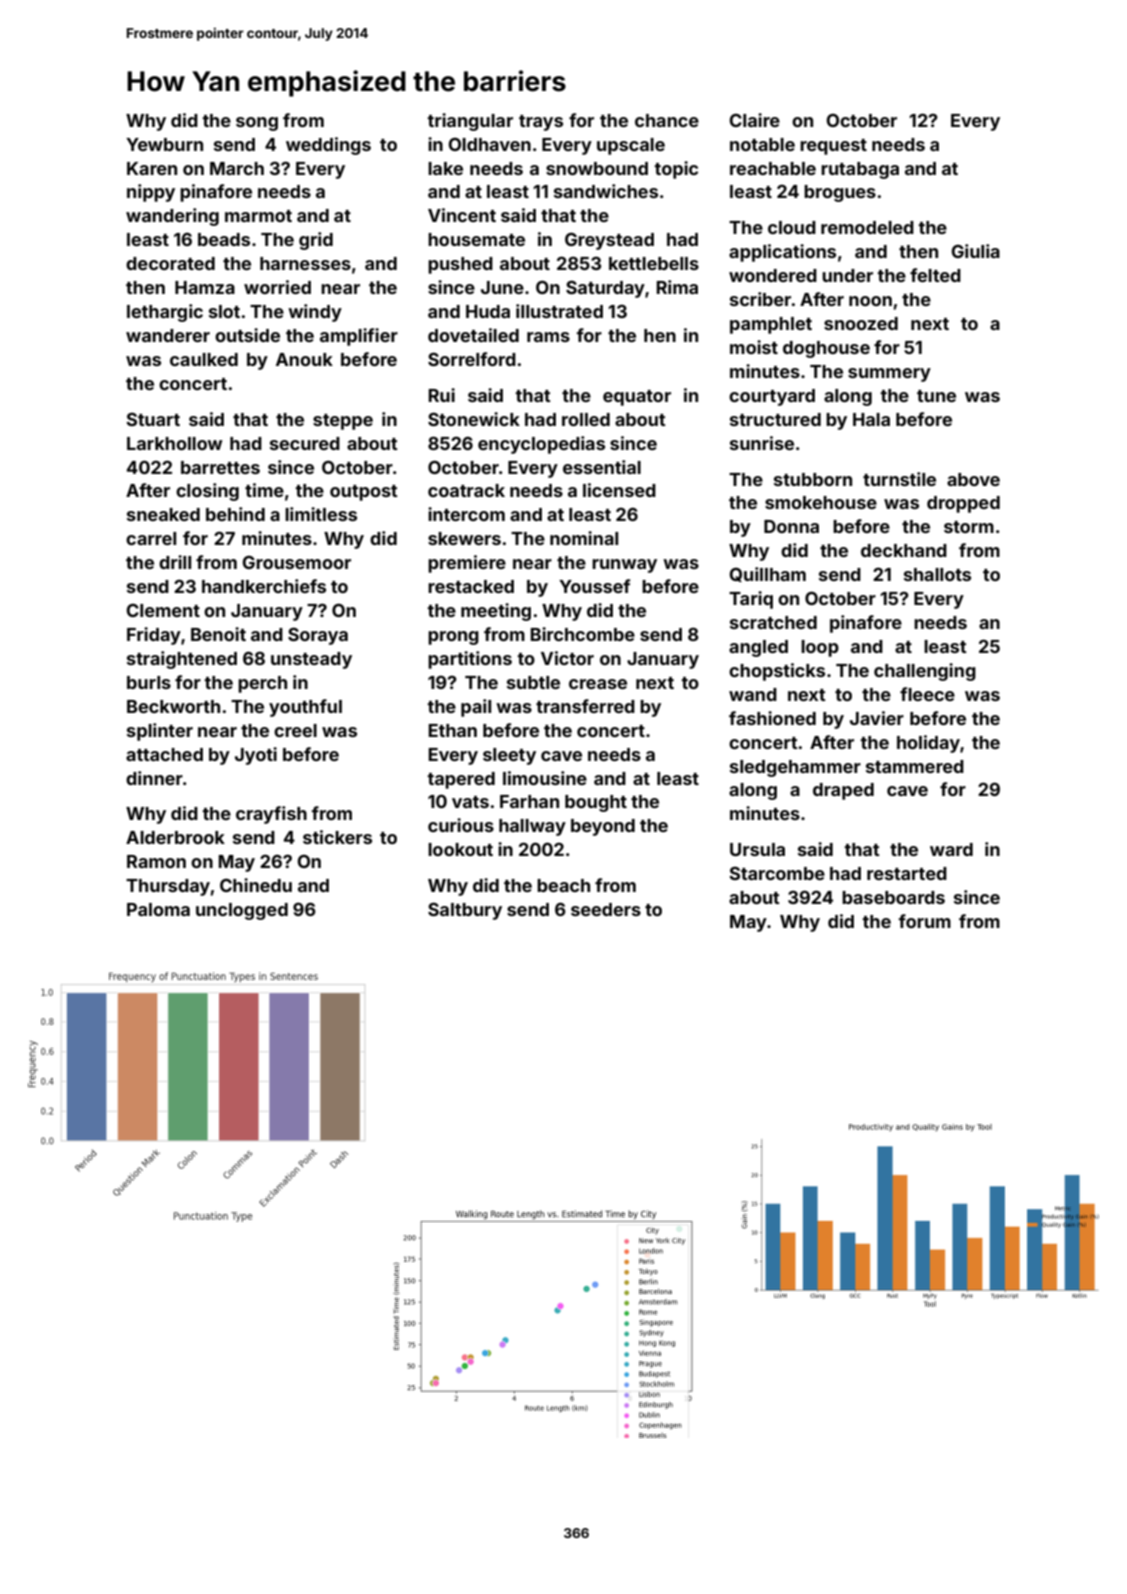 The width and height of the screenshot is (1127, 1594). I want to click on splinter, so click(160, 732).
